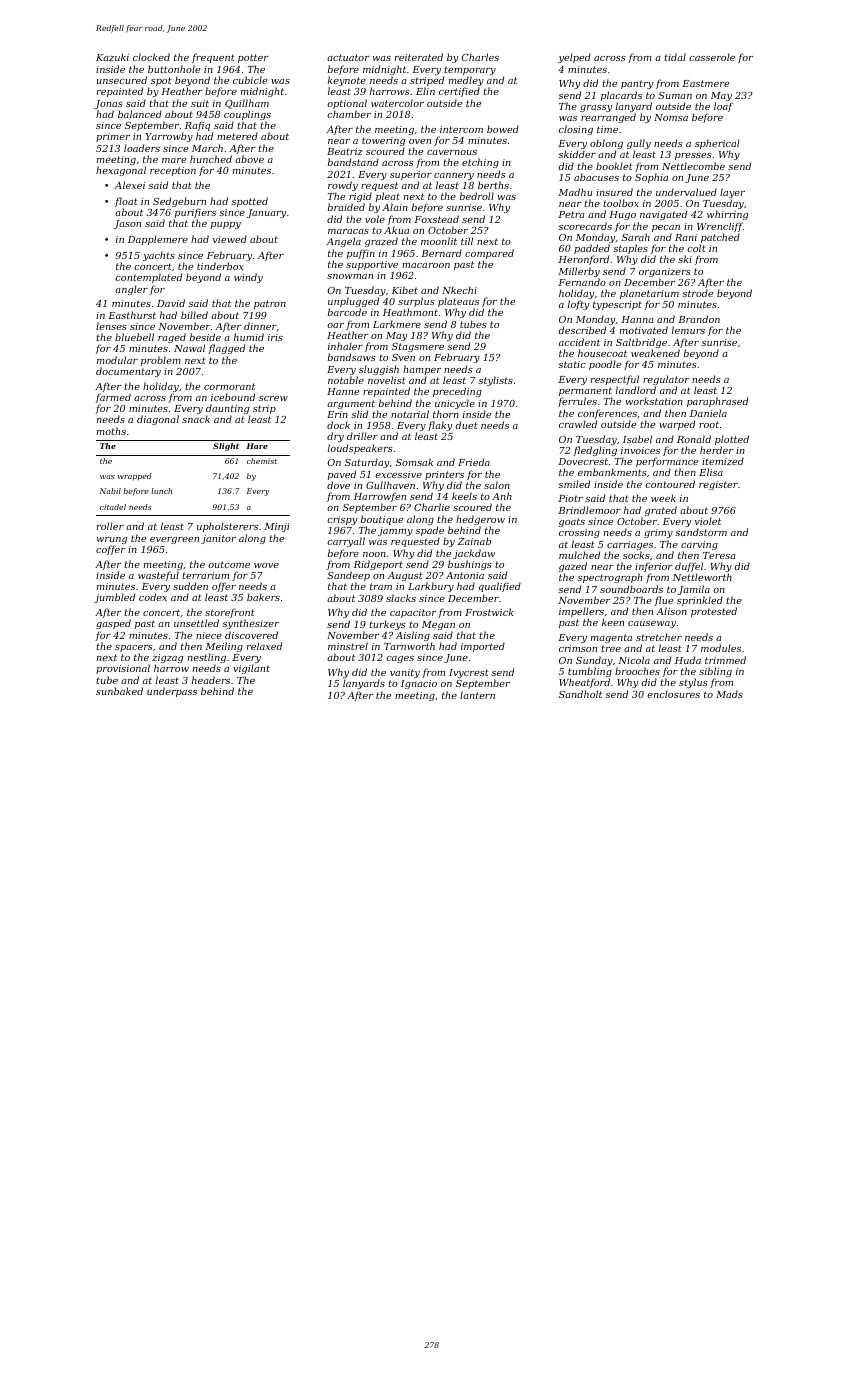 This screenshot has width=849, height=1400. Describe the element at coordinates (477, 695) in the screenshot. I see `lantern` at that location.
